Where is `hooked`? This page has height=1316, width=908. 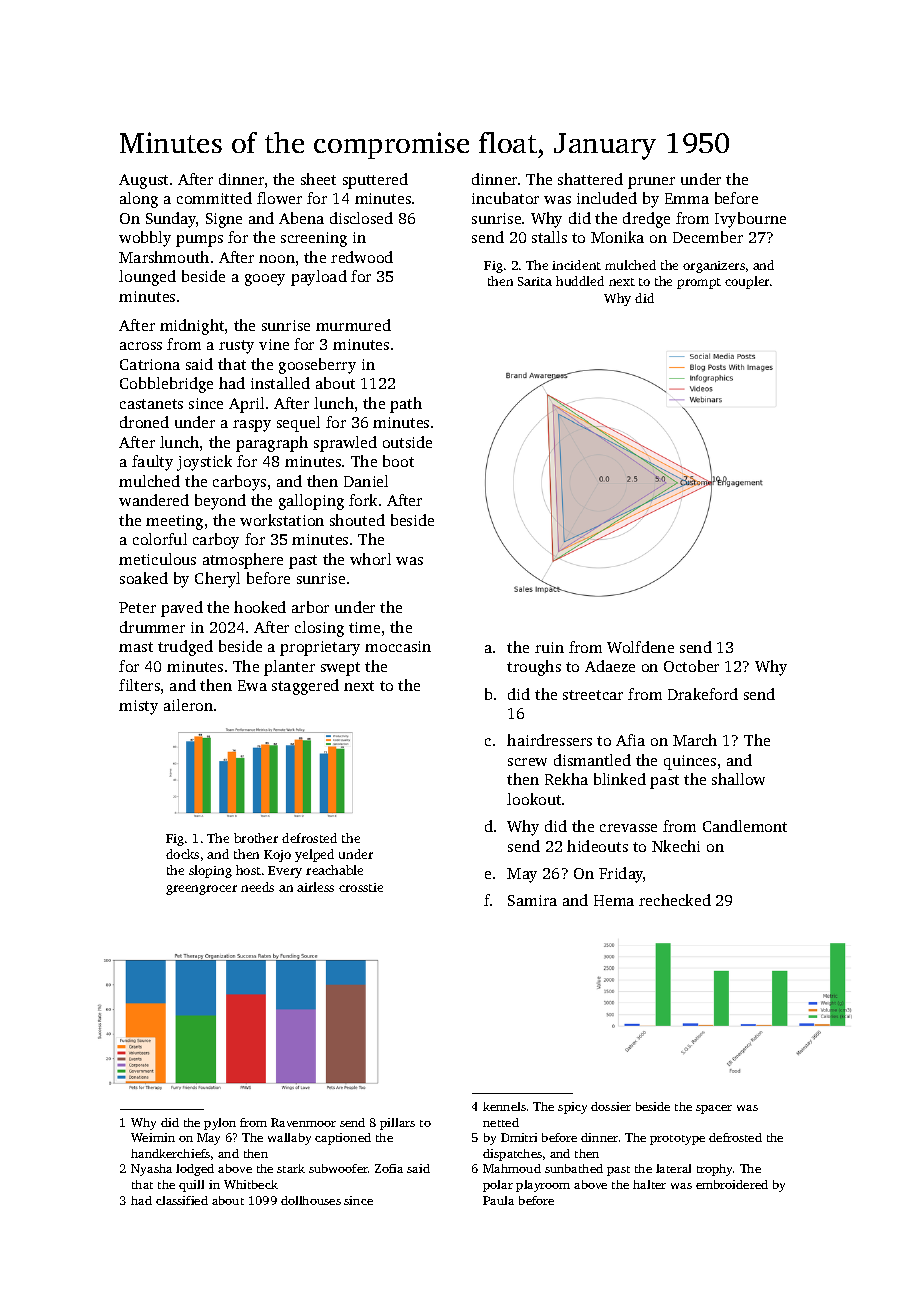
hooked is located at coordinates (260, 607).
